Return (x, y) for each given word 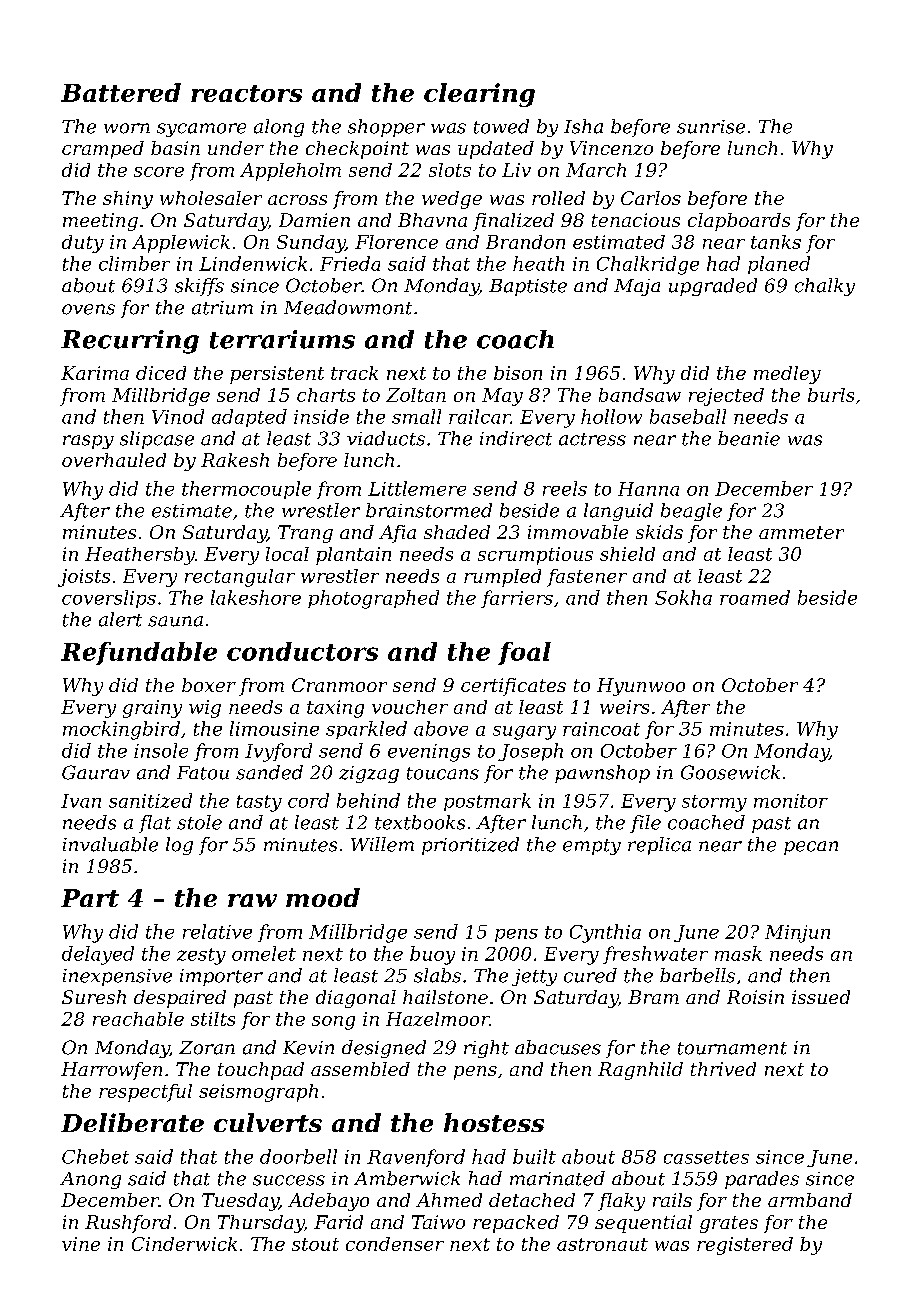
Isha (583, 126)
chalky (825, 287)
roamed (755, 597)
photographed (373, 599)
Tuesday (240, 1202)
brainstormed (429, 510)
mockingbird (121, 730)
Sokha (683, 597)
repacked (516, 1224)
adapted (249, 418)
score (159, 172)
